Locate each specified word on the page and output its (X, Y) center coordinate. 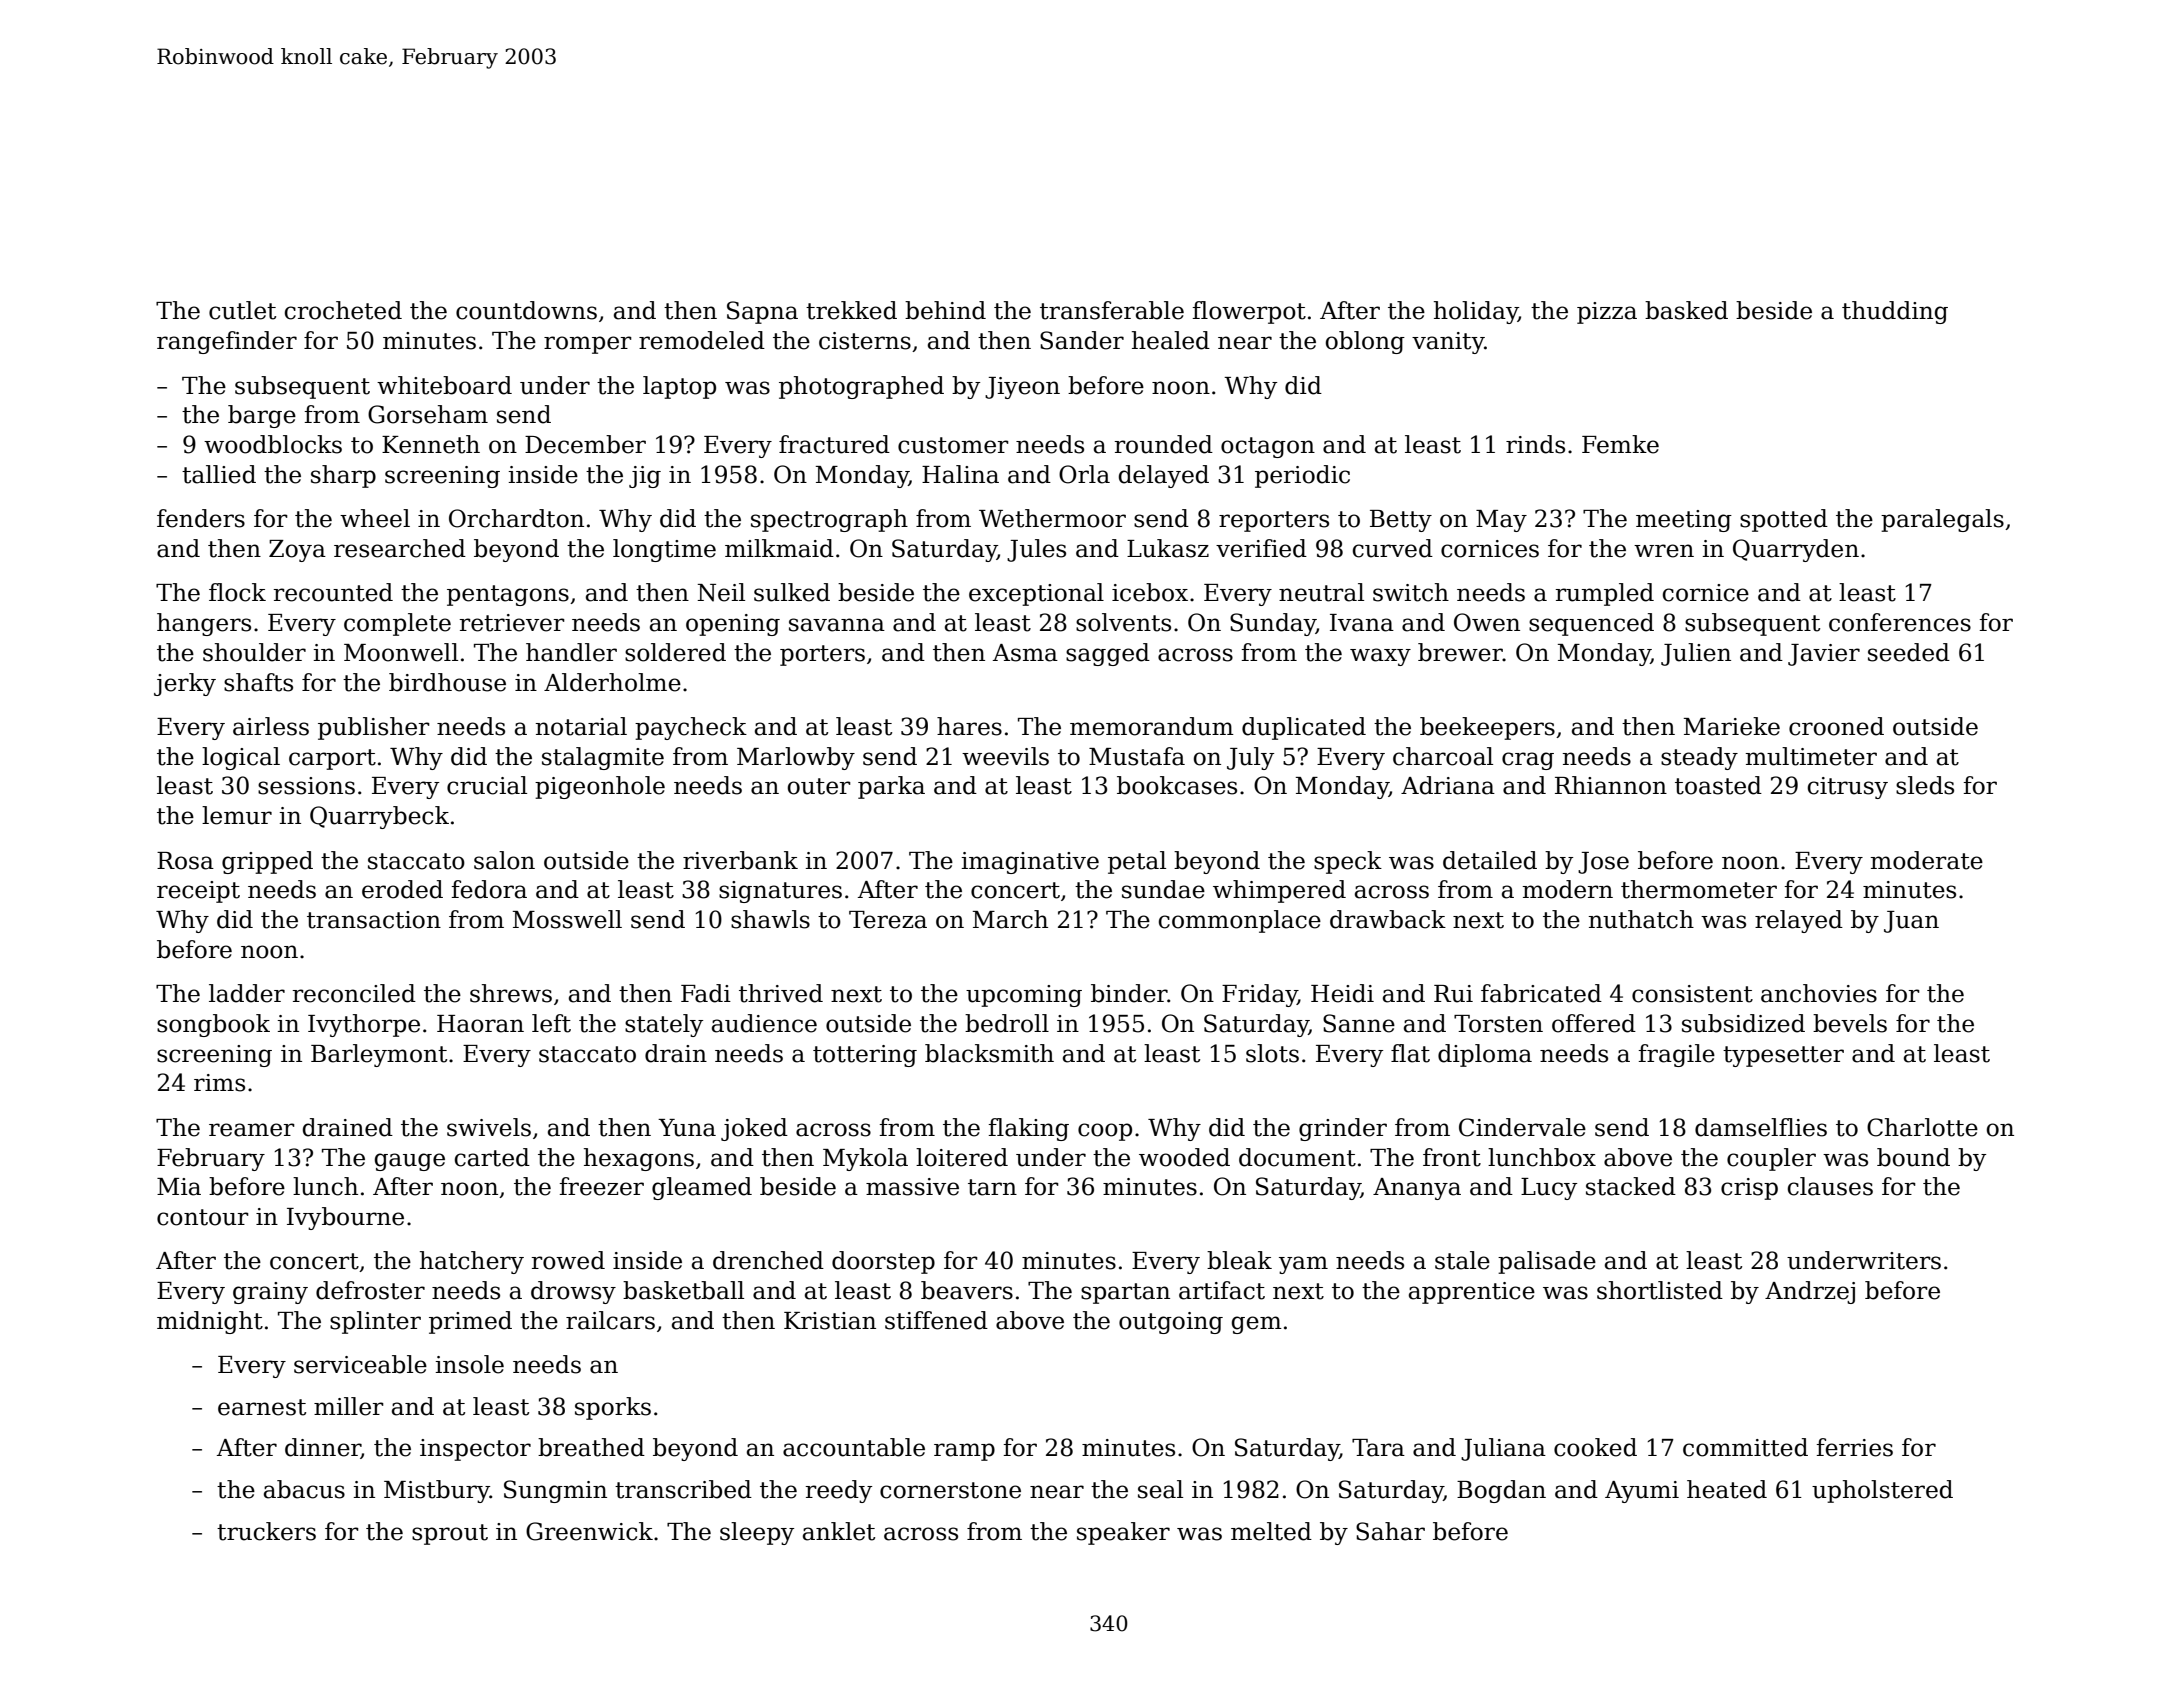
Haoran (480, 1024)
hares (969, 726)
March (1010, 919)
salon (504, 860)
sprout (450, 1534)
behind (945, 310)
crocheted (343, 310)
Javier (1824, 655)
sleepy (757, 1533)
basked (1686, 310)
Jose (1603, 863)
